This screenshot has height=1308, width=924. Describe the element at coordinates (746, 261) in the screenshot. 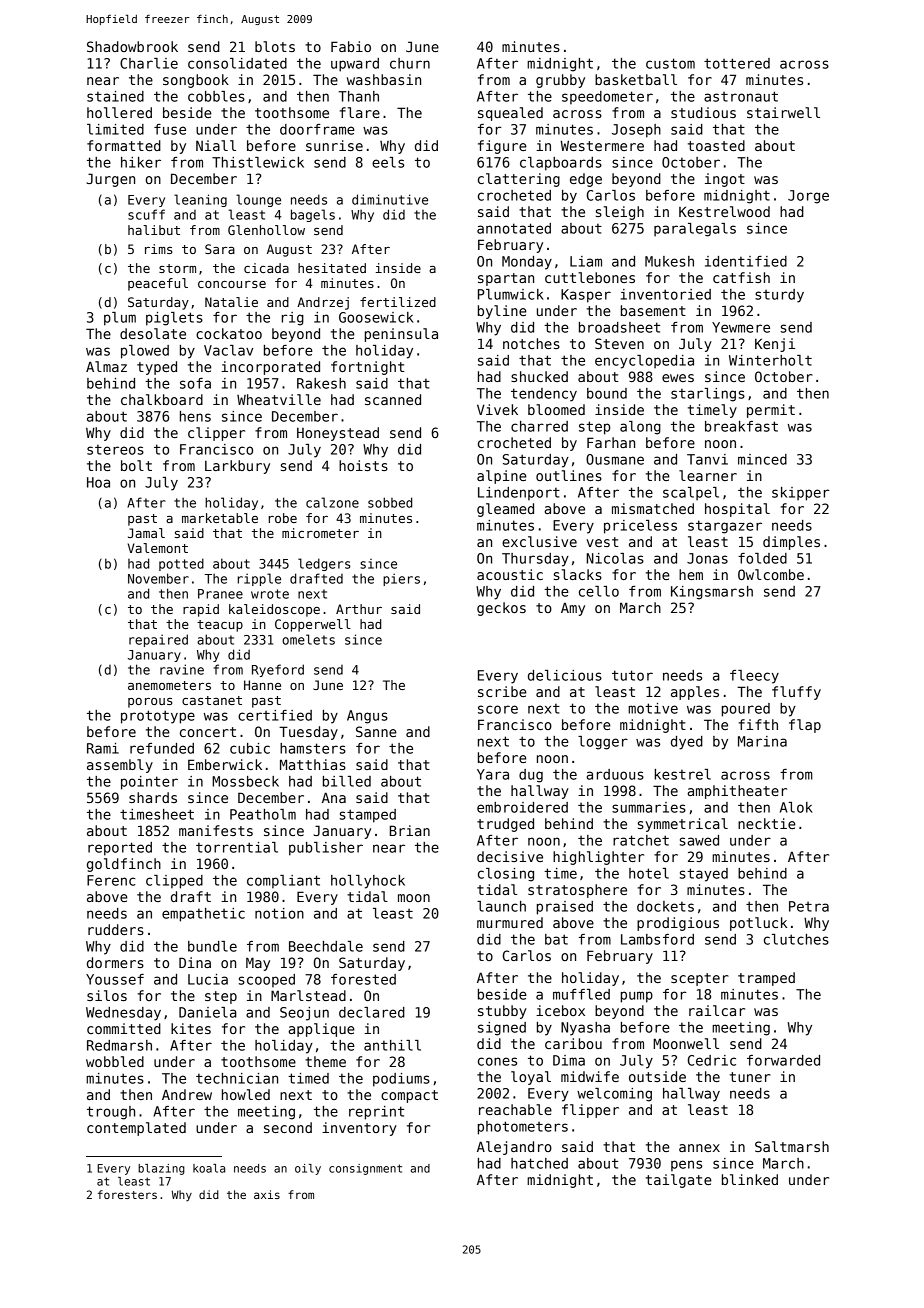

I see `identified` at that location.
